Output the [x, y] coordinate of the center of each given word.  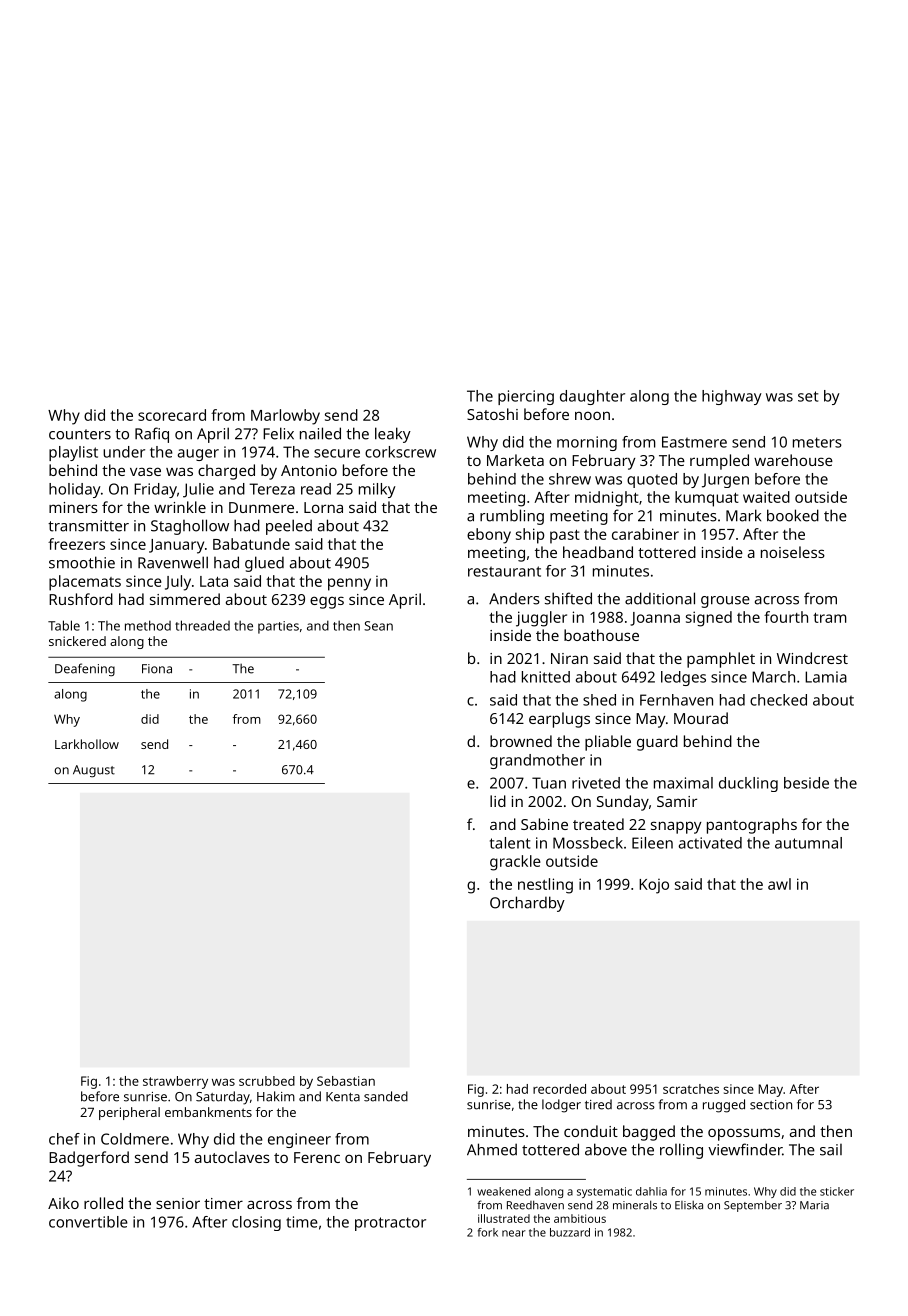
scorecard [172, 415]
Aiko [63, 1203]
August [94, 771]
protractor [390, 1224]
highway [732, 397]
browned [521, 741]
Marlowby [285, 417]
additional [660, 598]
